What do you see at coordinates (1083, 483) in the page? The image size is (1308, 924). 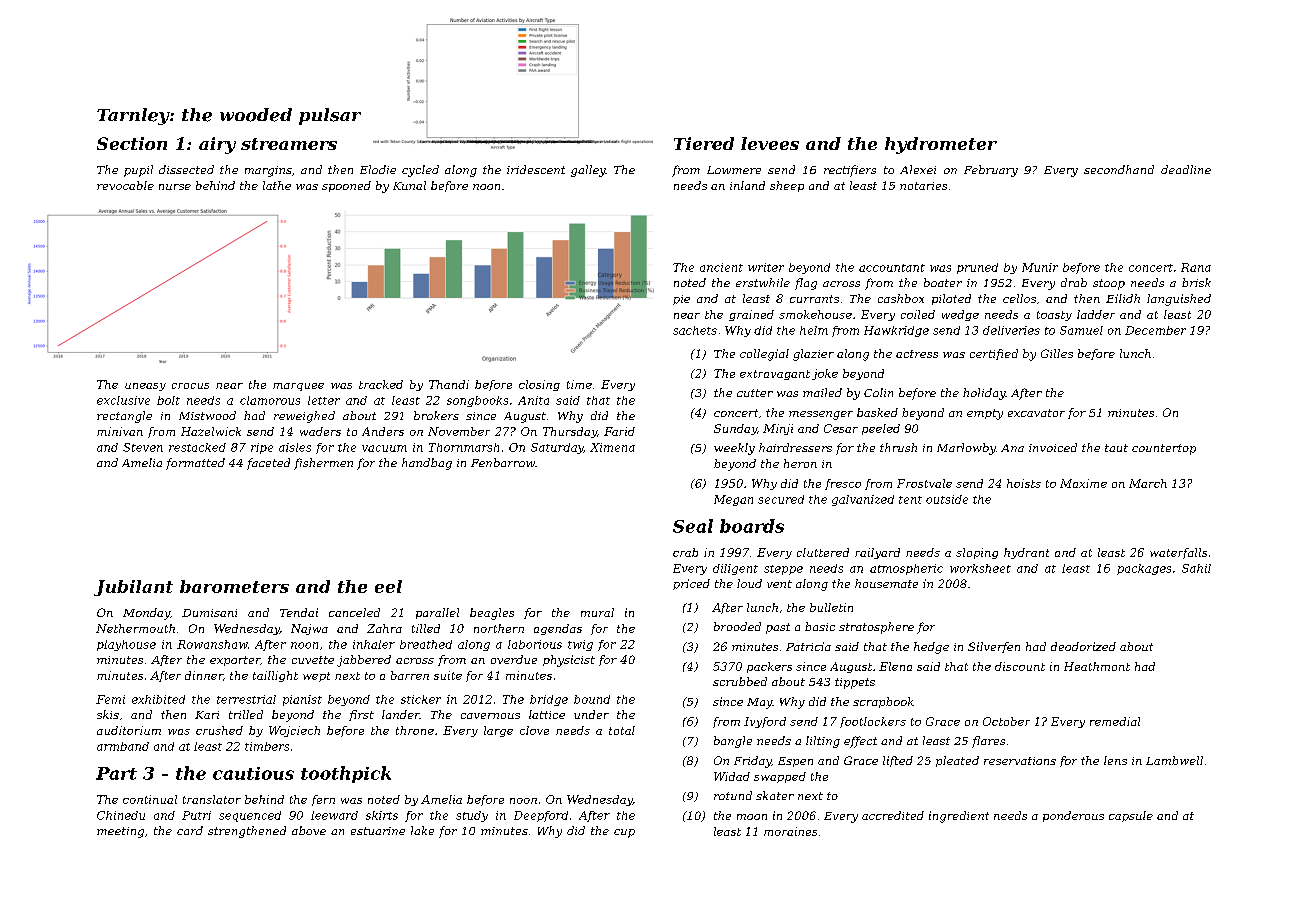 I see `Maxime` at bounding box center [1083, 483].
